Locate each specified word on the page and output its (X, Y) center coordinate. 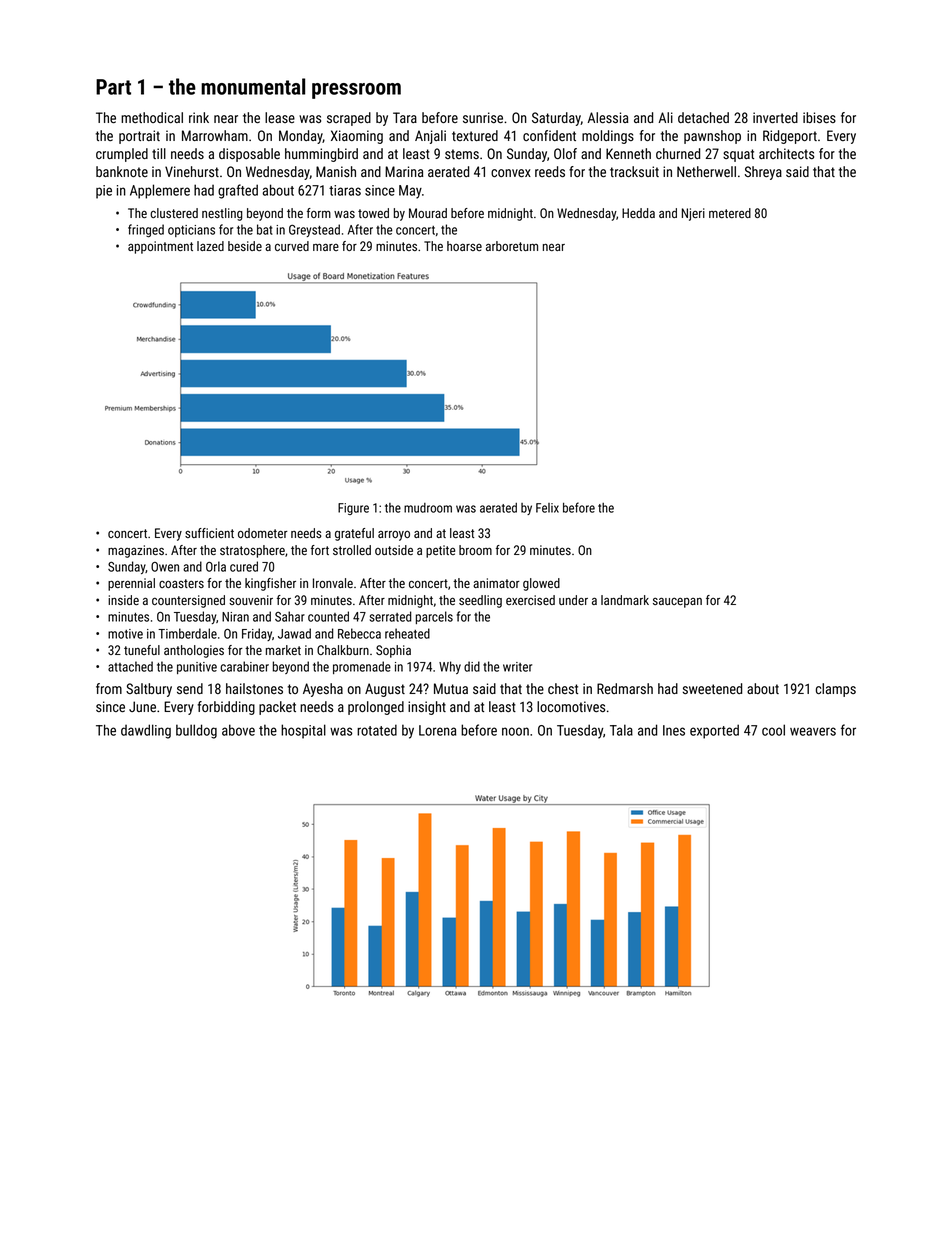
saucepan (677, 602)
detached (703, 117)
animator (496, 583)
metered (730, 213)
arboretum (512, 246)
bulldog (196, 731)
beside (245, 246)
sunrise (483, 117)
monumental (253, 86)
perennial (131, 584)
